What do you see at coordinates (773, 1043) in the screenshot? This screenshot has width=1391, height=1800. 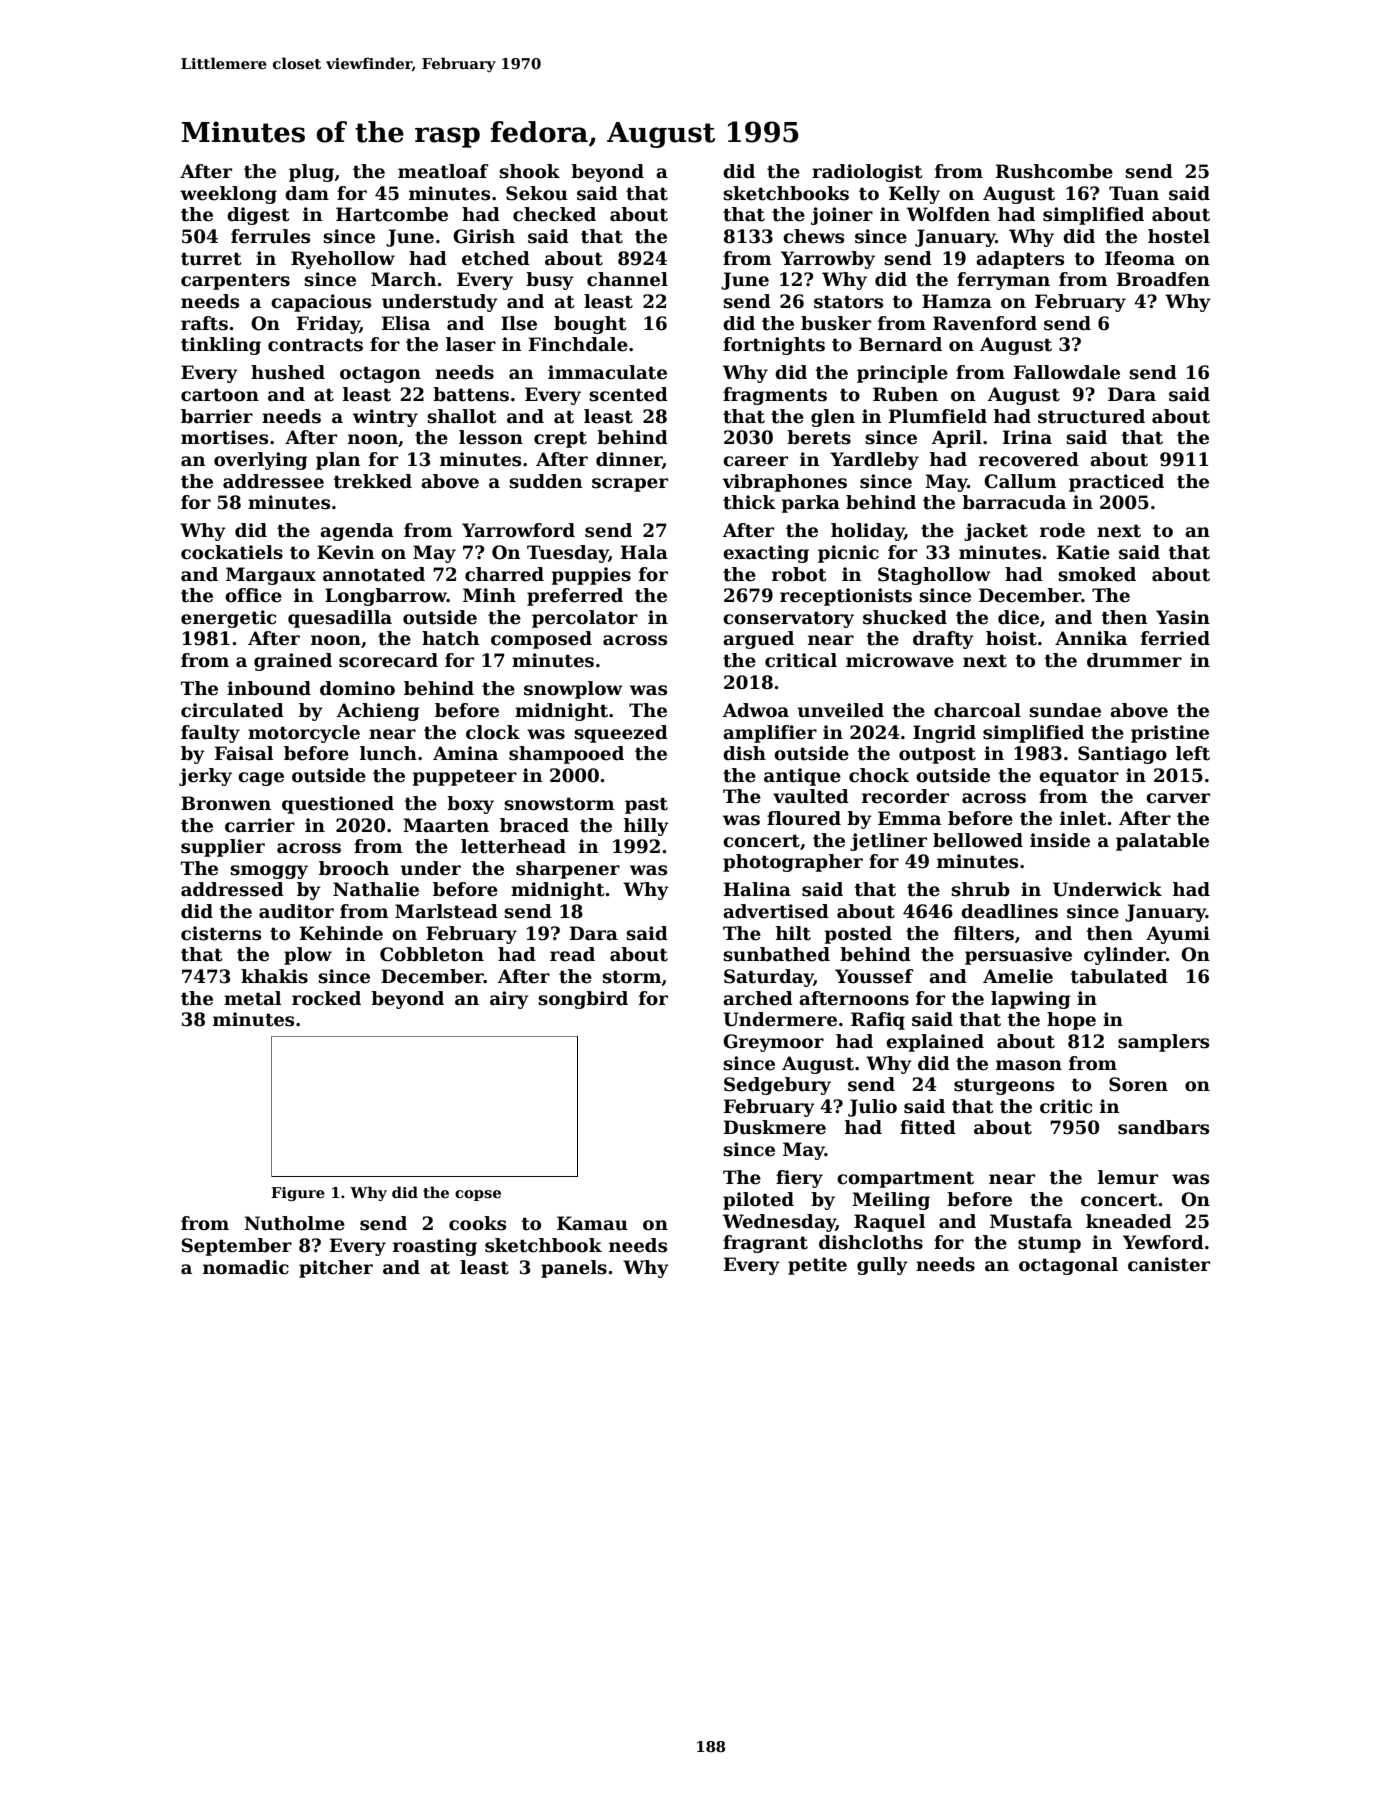 I see `Greymoor` at bounding box center [773, 1043].
